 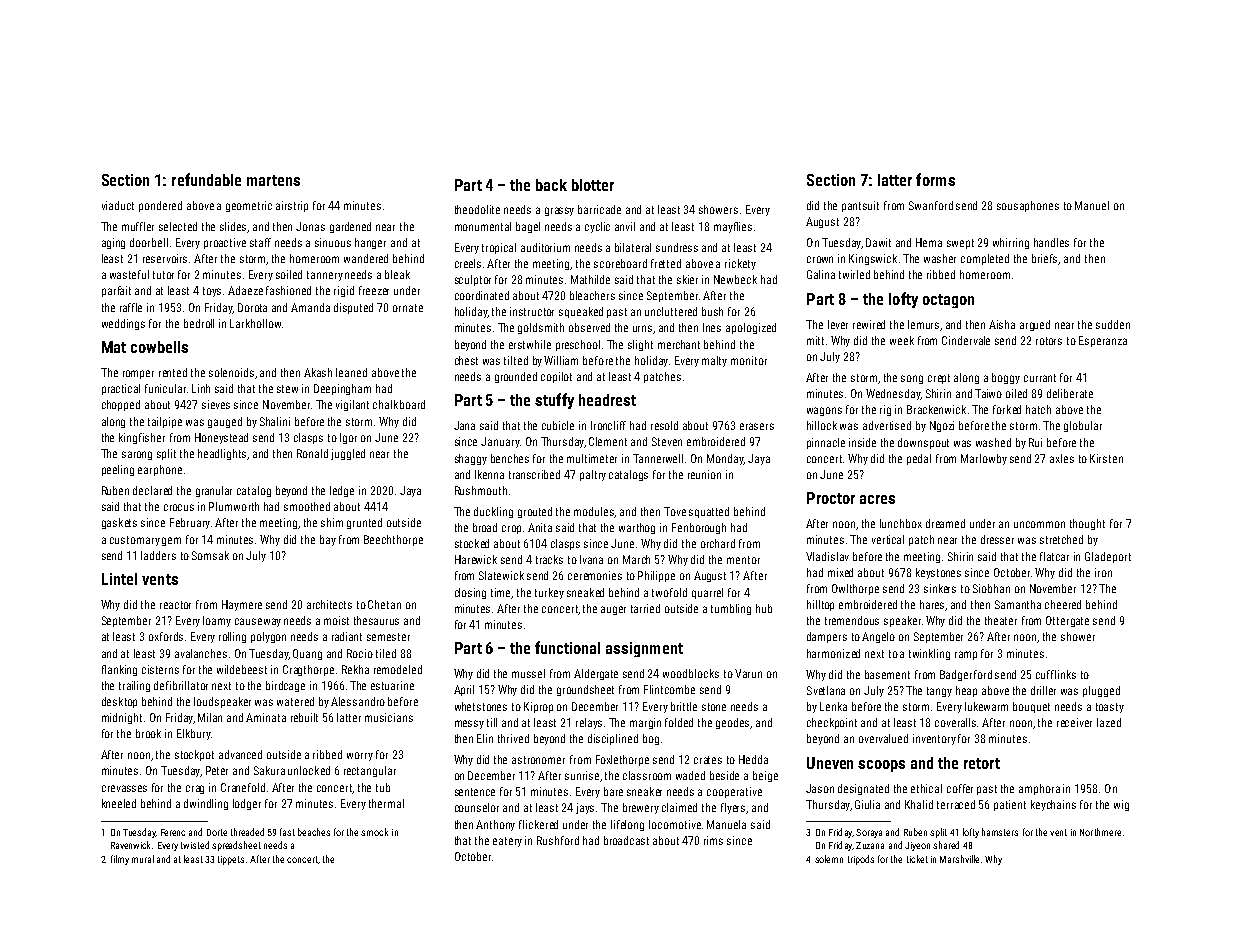 I want to click on lazed, so click(x=1109, y=722).
